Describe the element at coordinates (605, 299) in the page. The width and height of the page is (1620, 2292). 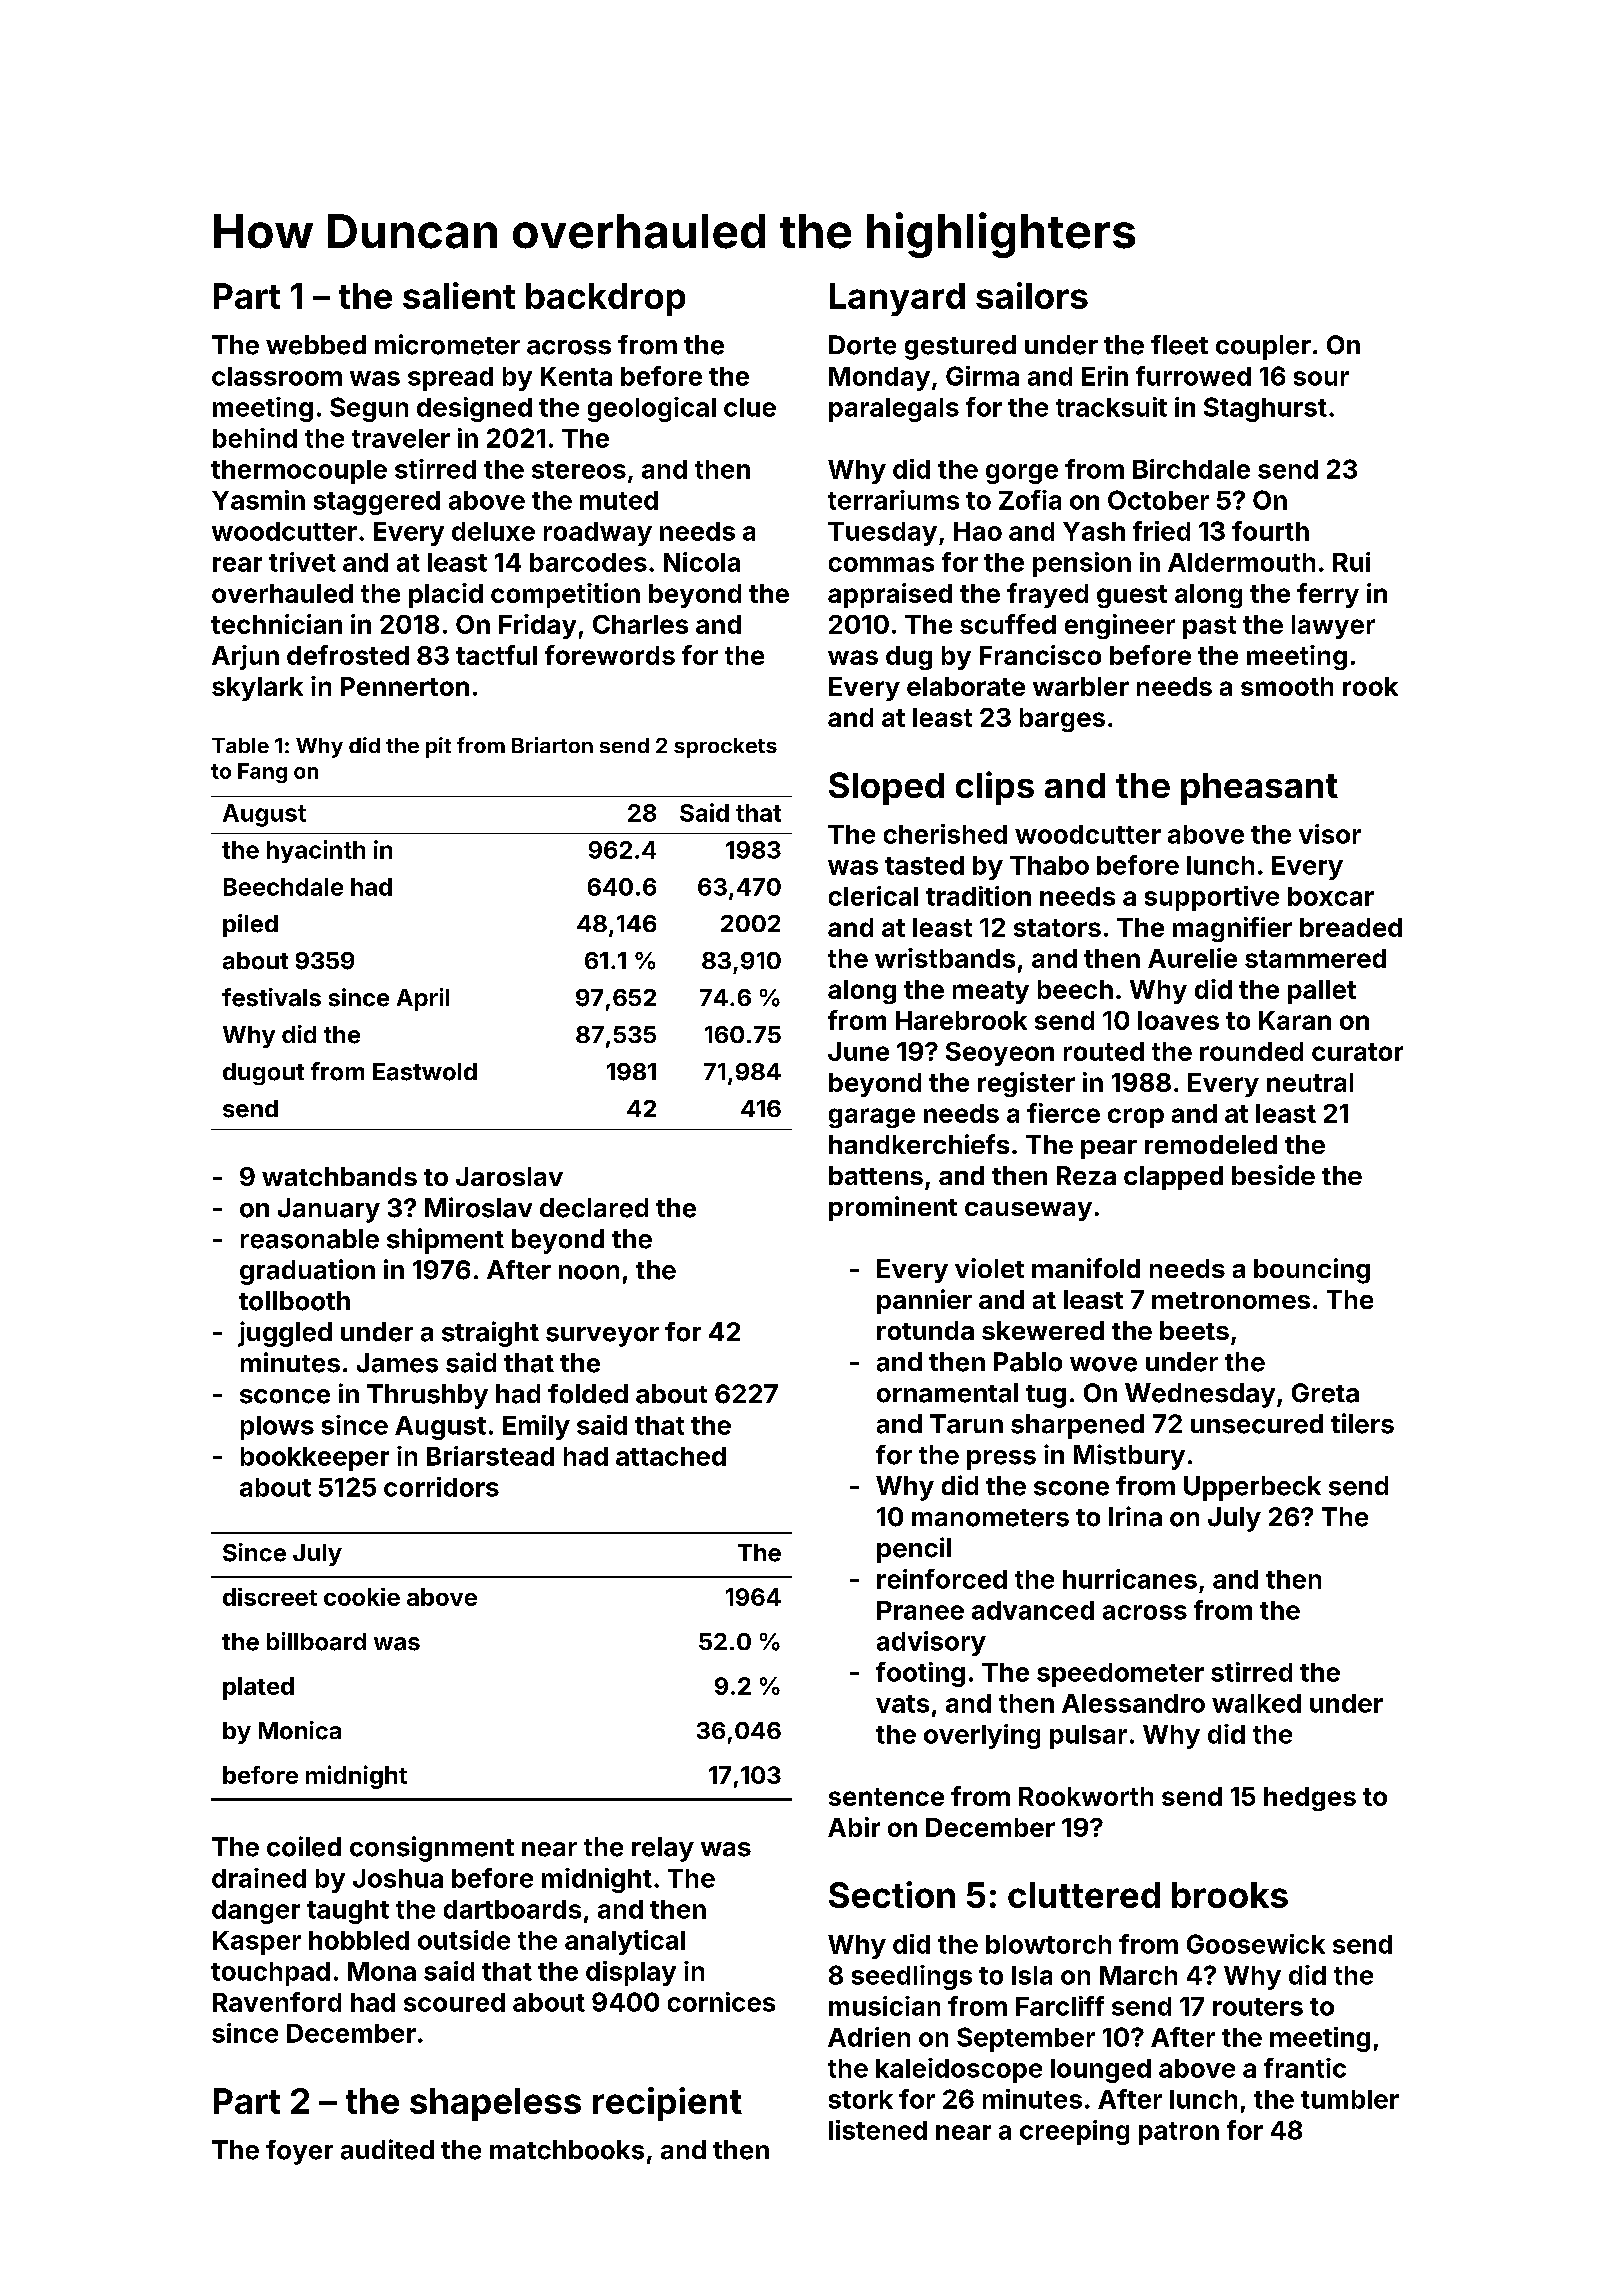
I see `backdrop` at that location.
